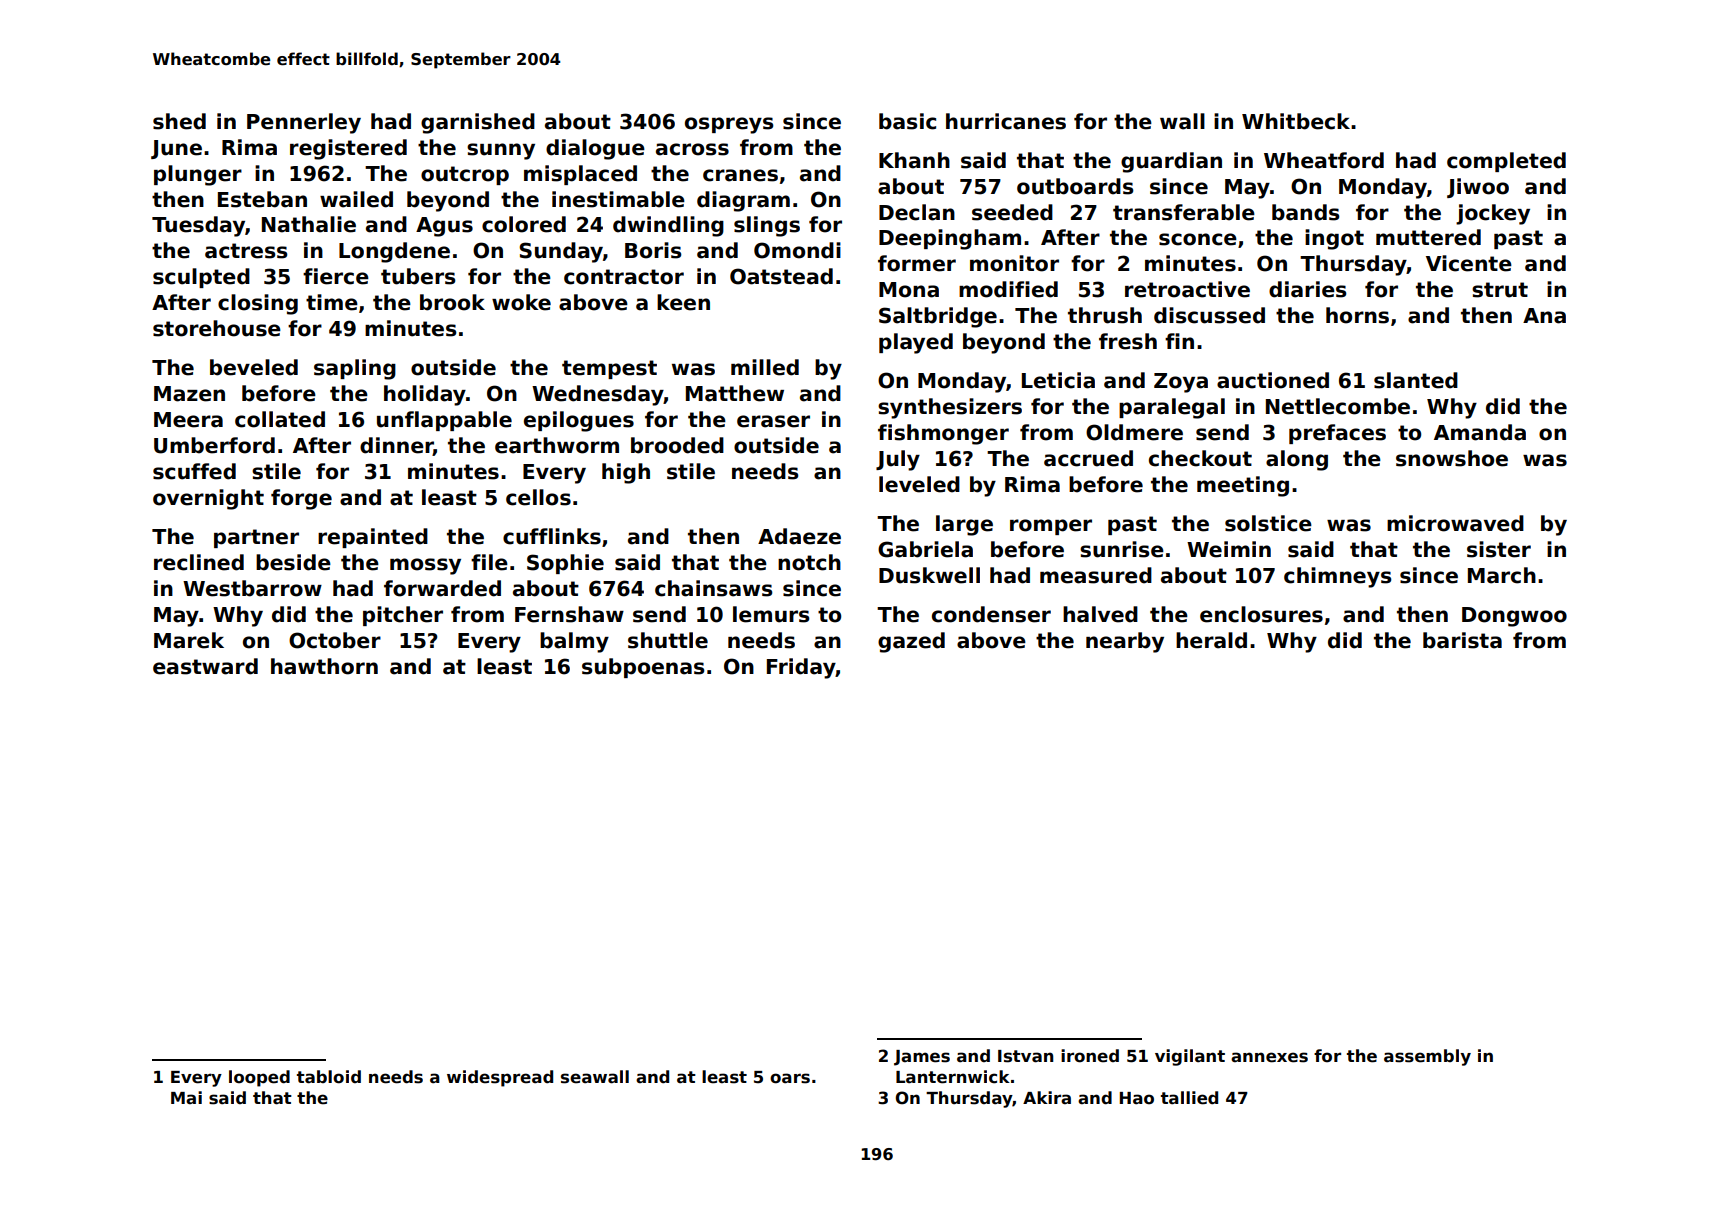  Describe the element at coordinates (500, 1078) in the screenshot. I see `widespread` at that location.
